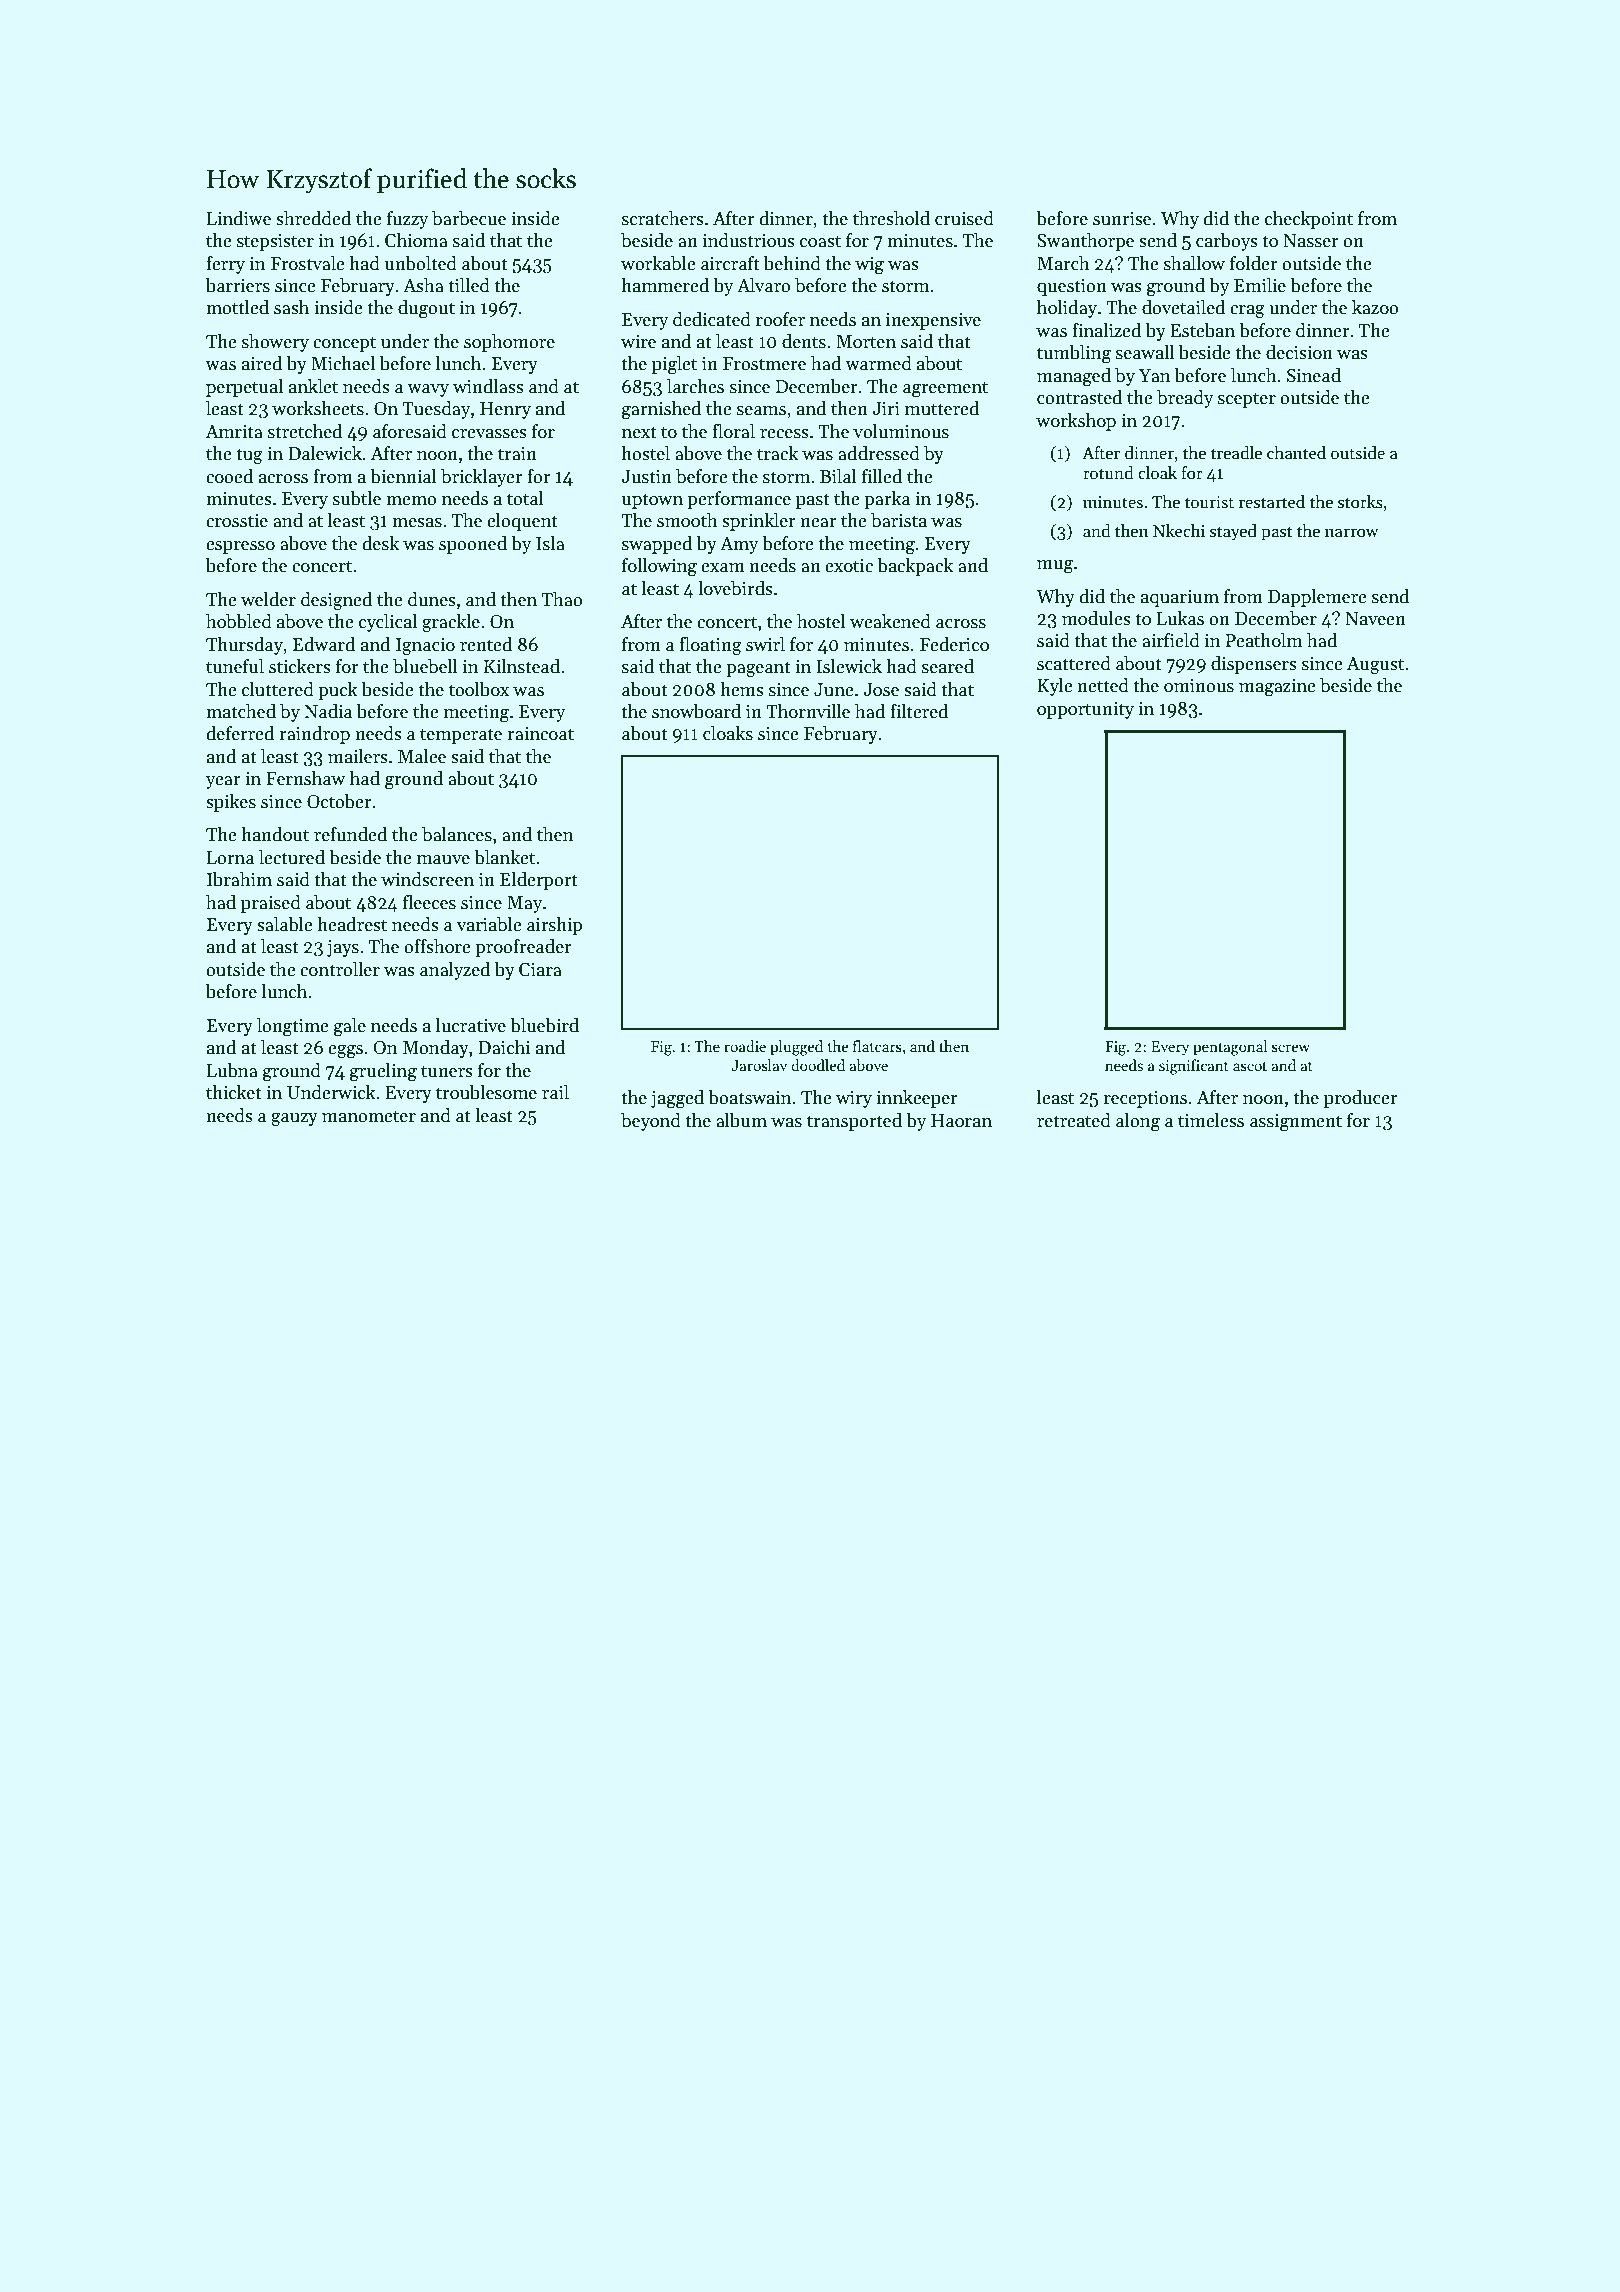  I want to click on welder, so click(268, 599).
